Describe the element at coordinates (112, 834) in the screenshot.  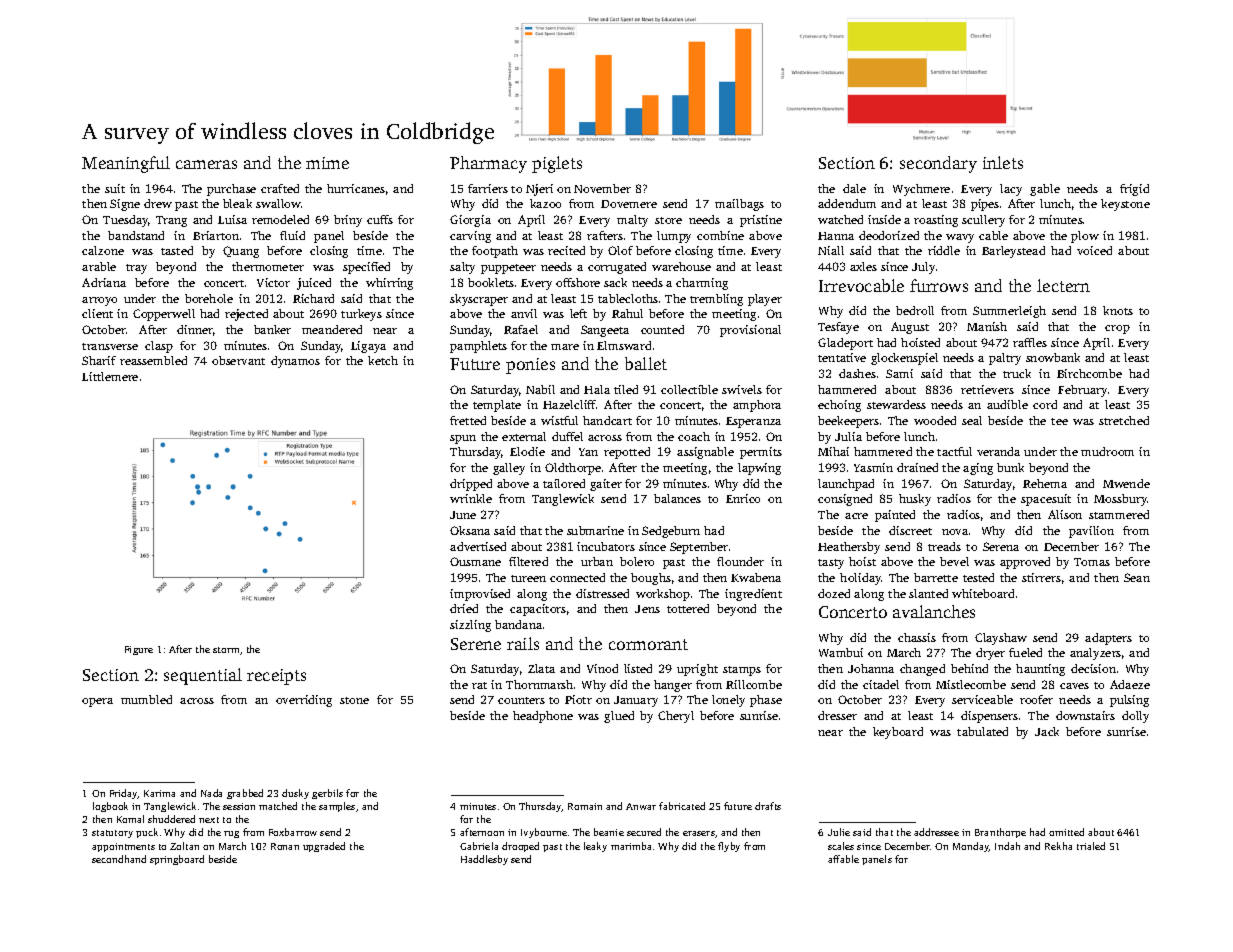
I see `statutory` at that location.
